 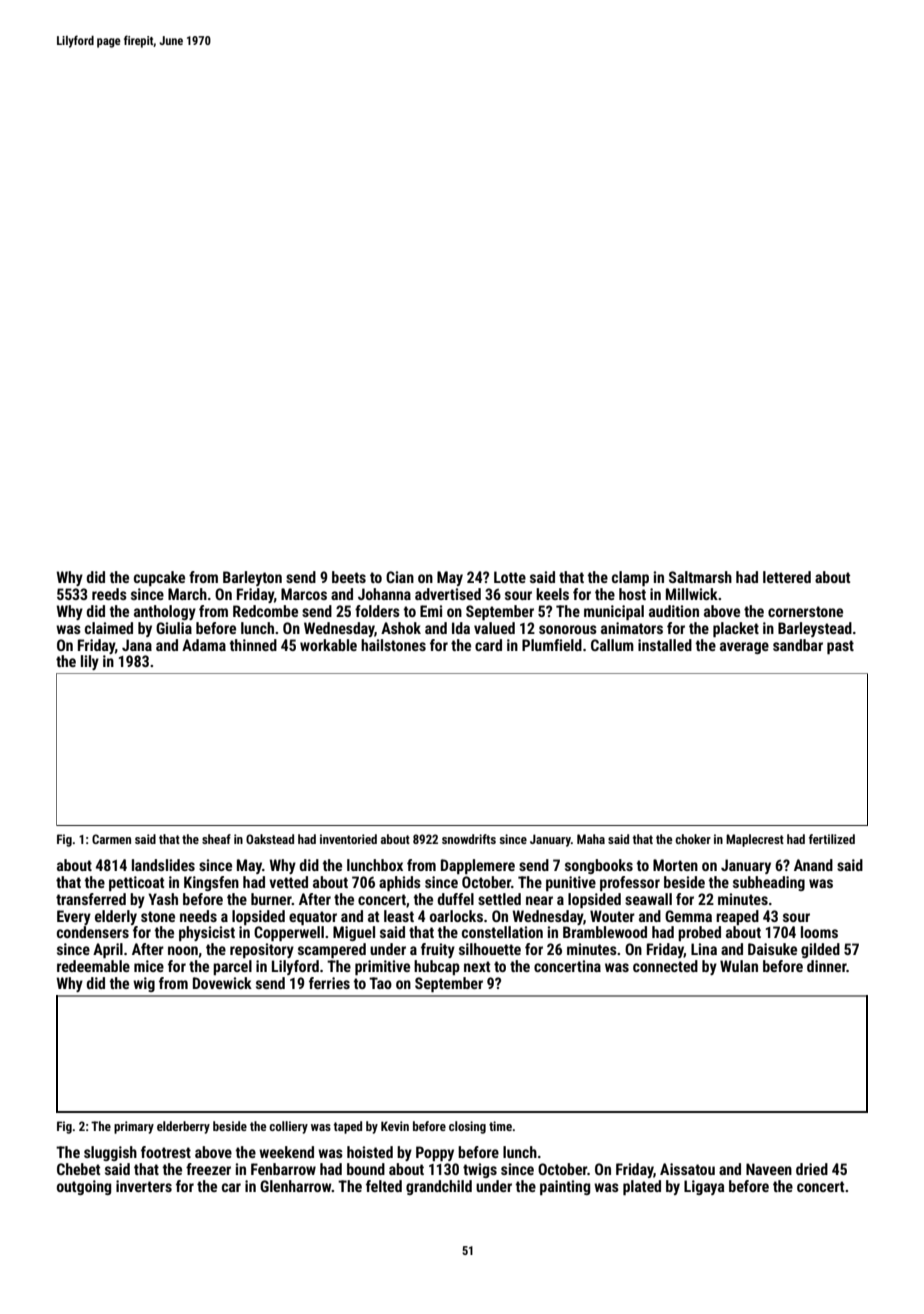 I want to click on average, so click(x=744, y=648).
